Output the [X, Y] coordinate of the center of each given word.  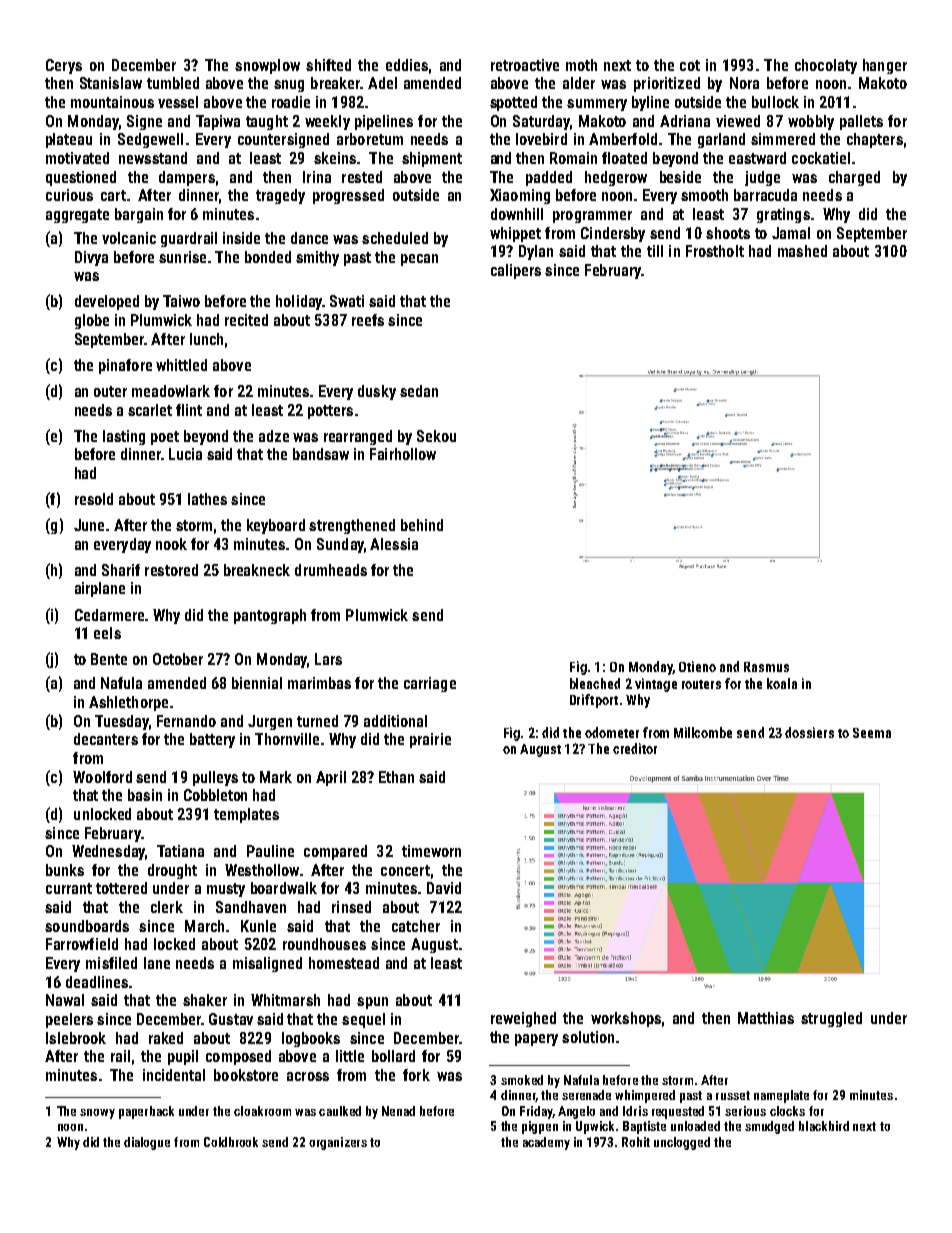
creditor [635, 748]
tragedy [280, 196]
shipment [432, 159]
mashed [802, 251]
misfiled [111, 963]
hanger [885, 66]
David [444, 888]
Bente [109, 659]
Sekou [436, 436]
